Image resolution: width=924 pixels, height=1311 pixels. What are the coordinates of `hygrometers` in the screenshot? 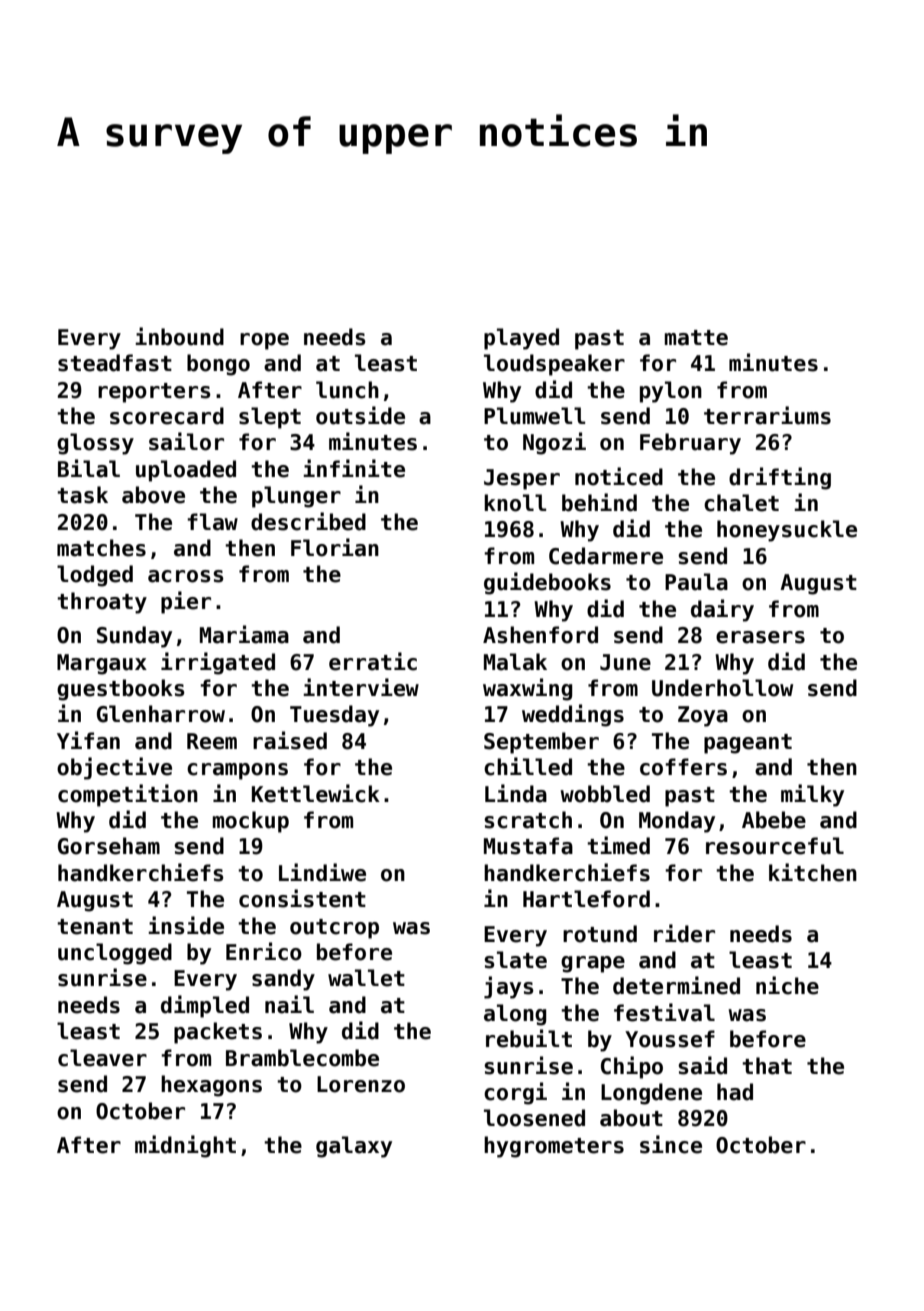 It's located at (554, 1147).
